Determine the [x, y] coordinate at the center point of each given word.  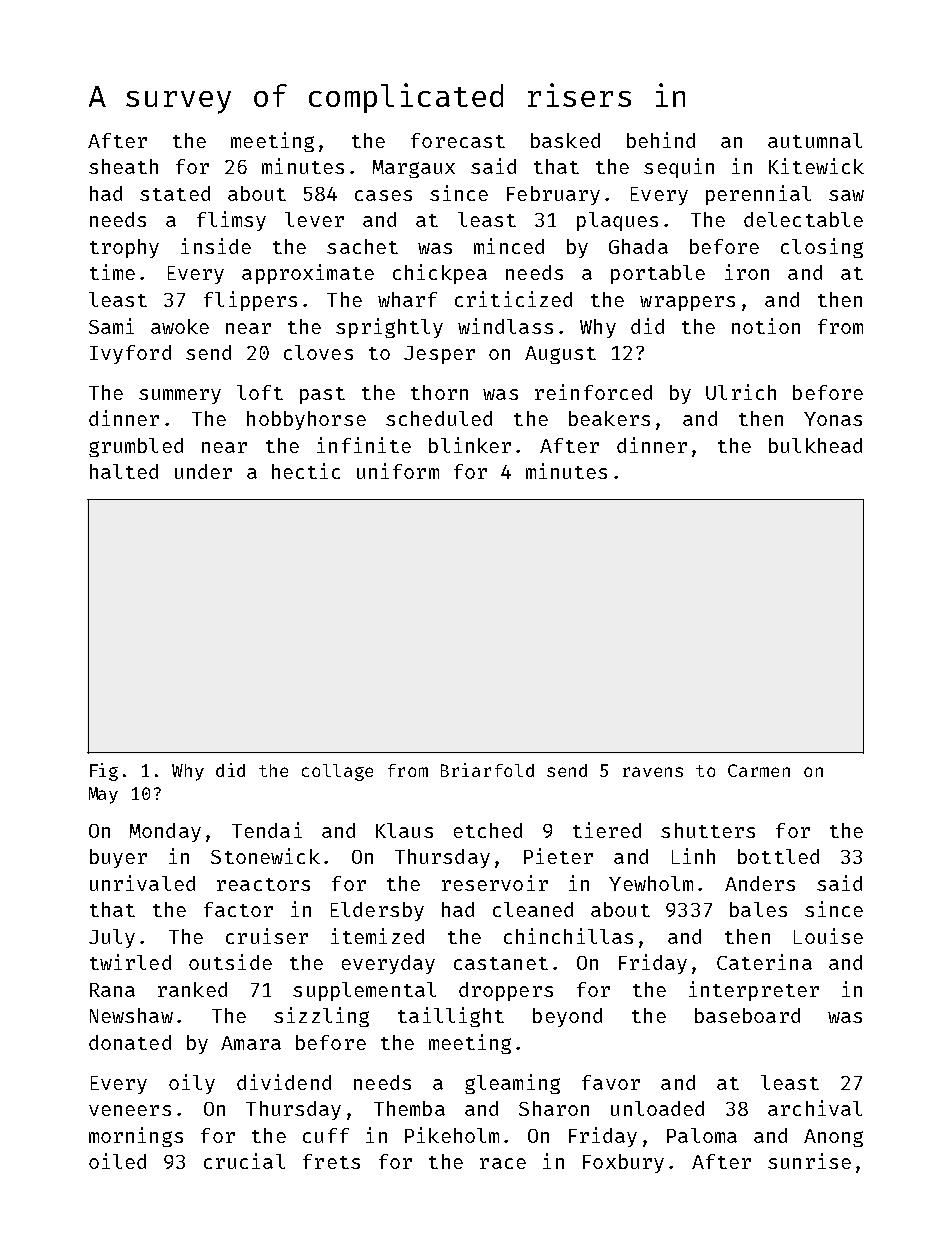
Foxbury [623, 1163]
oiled [117, 1161]
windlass [505, 326]
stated [175, 193]
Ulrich [741, 392]
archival [815, 1108]
